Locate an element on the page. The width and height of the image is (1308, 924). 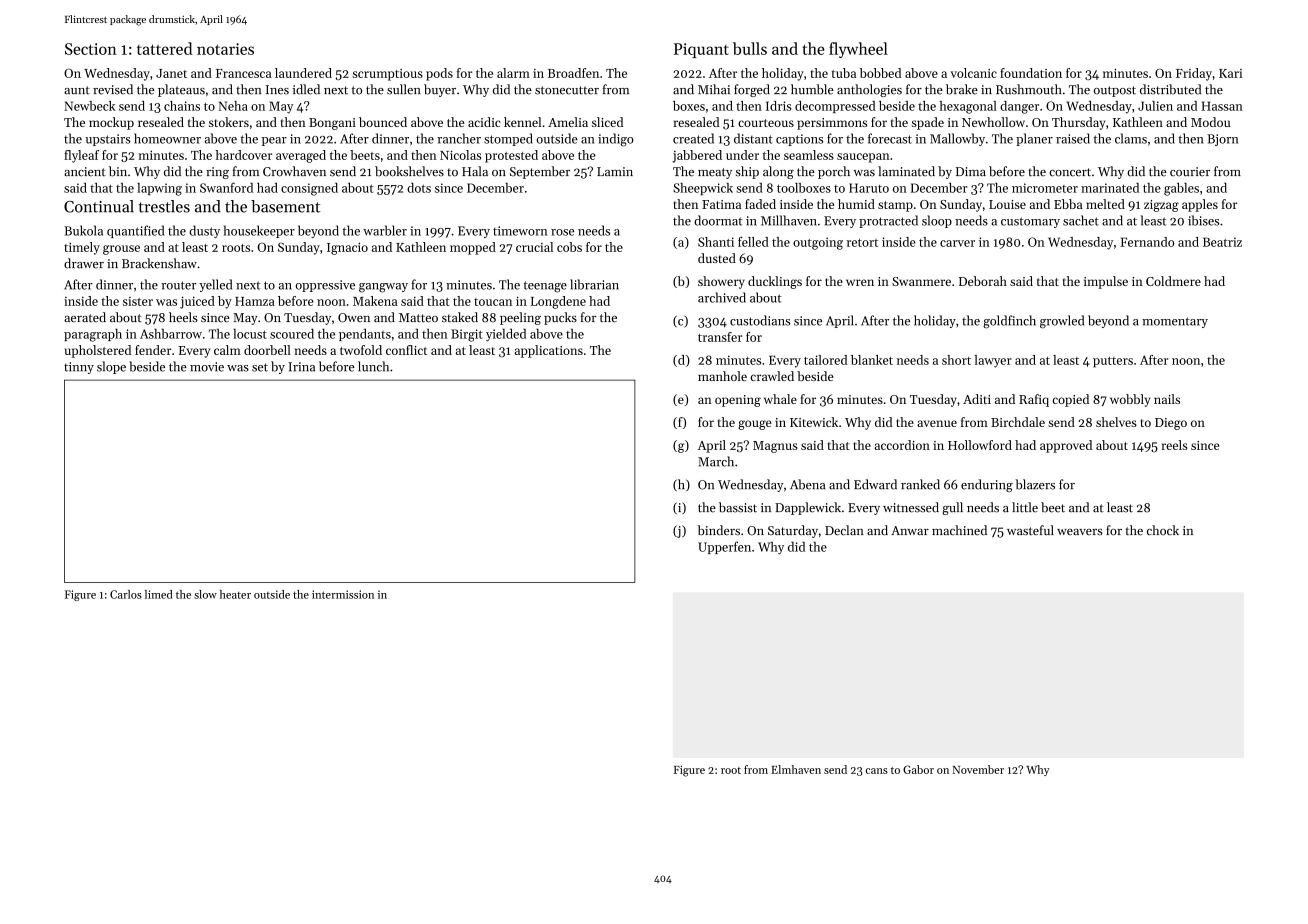
Newhollow is located at coordinates (993, 122).
